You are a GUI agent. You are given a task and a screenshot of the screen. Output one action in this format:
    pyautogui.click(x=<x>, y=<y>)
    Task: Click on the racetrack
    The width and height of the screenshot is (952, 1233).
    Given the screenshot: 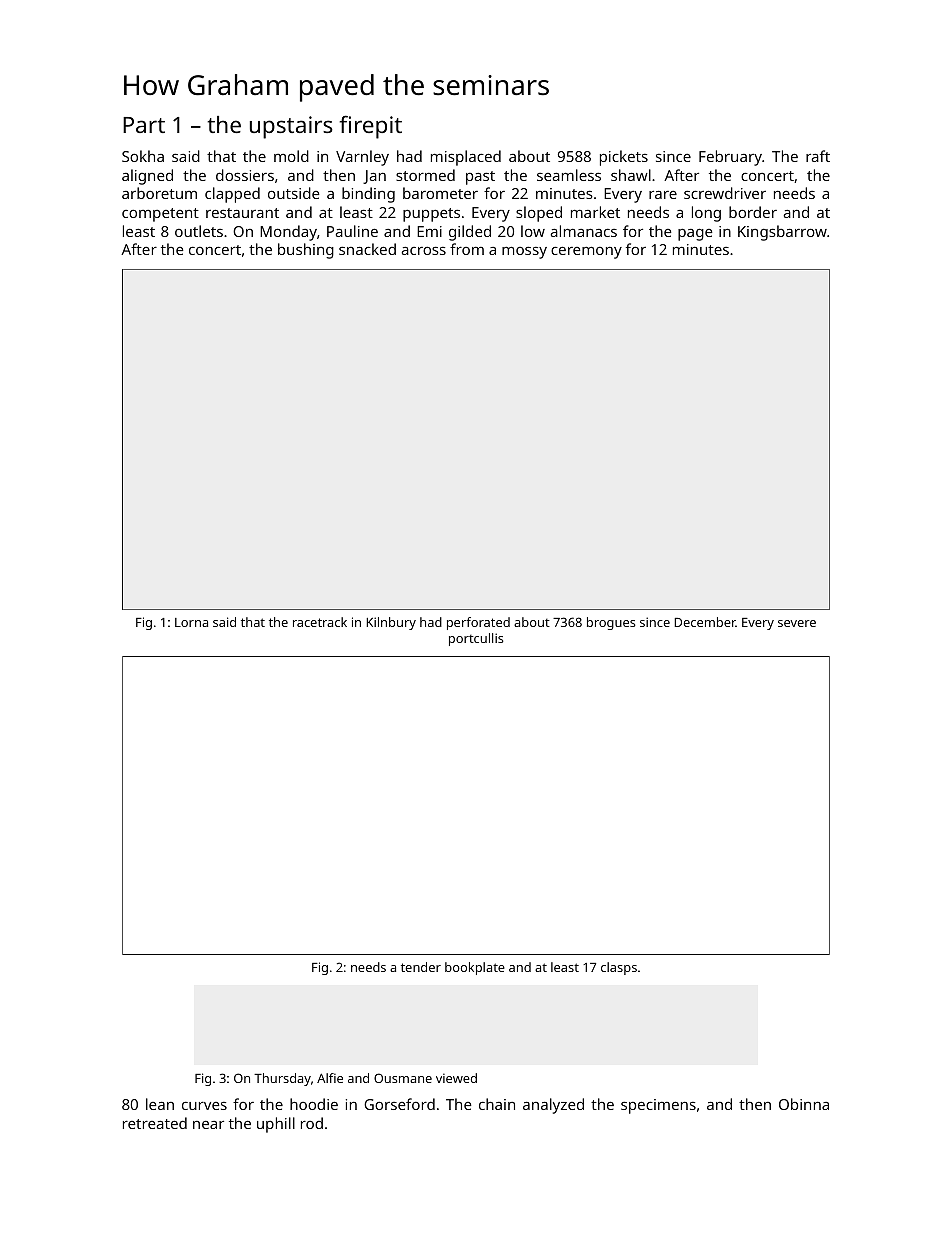 What is the action you would take?
    pyautogui.click(x=320, y=622)
